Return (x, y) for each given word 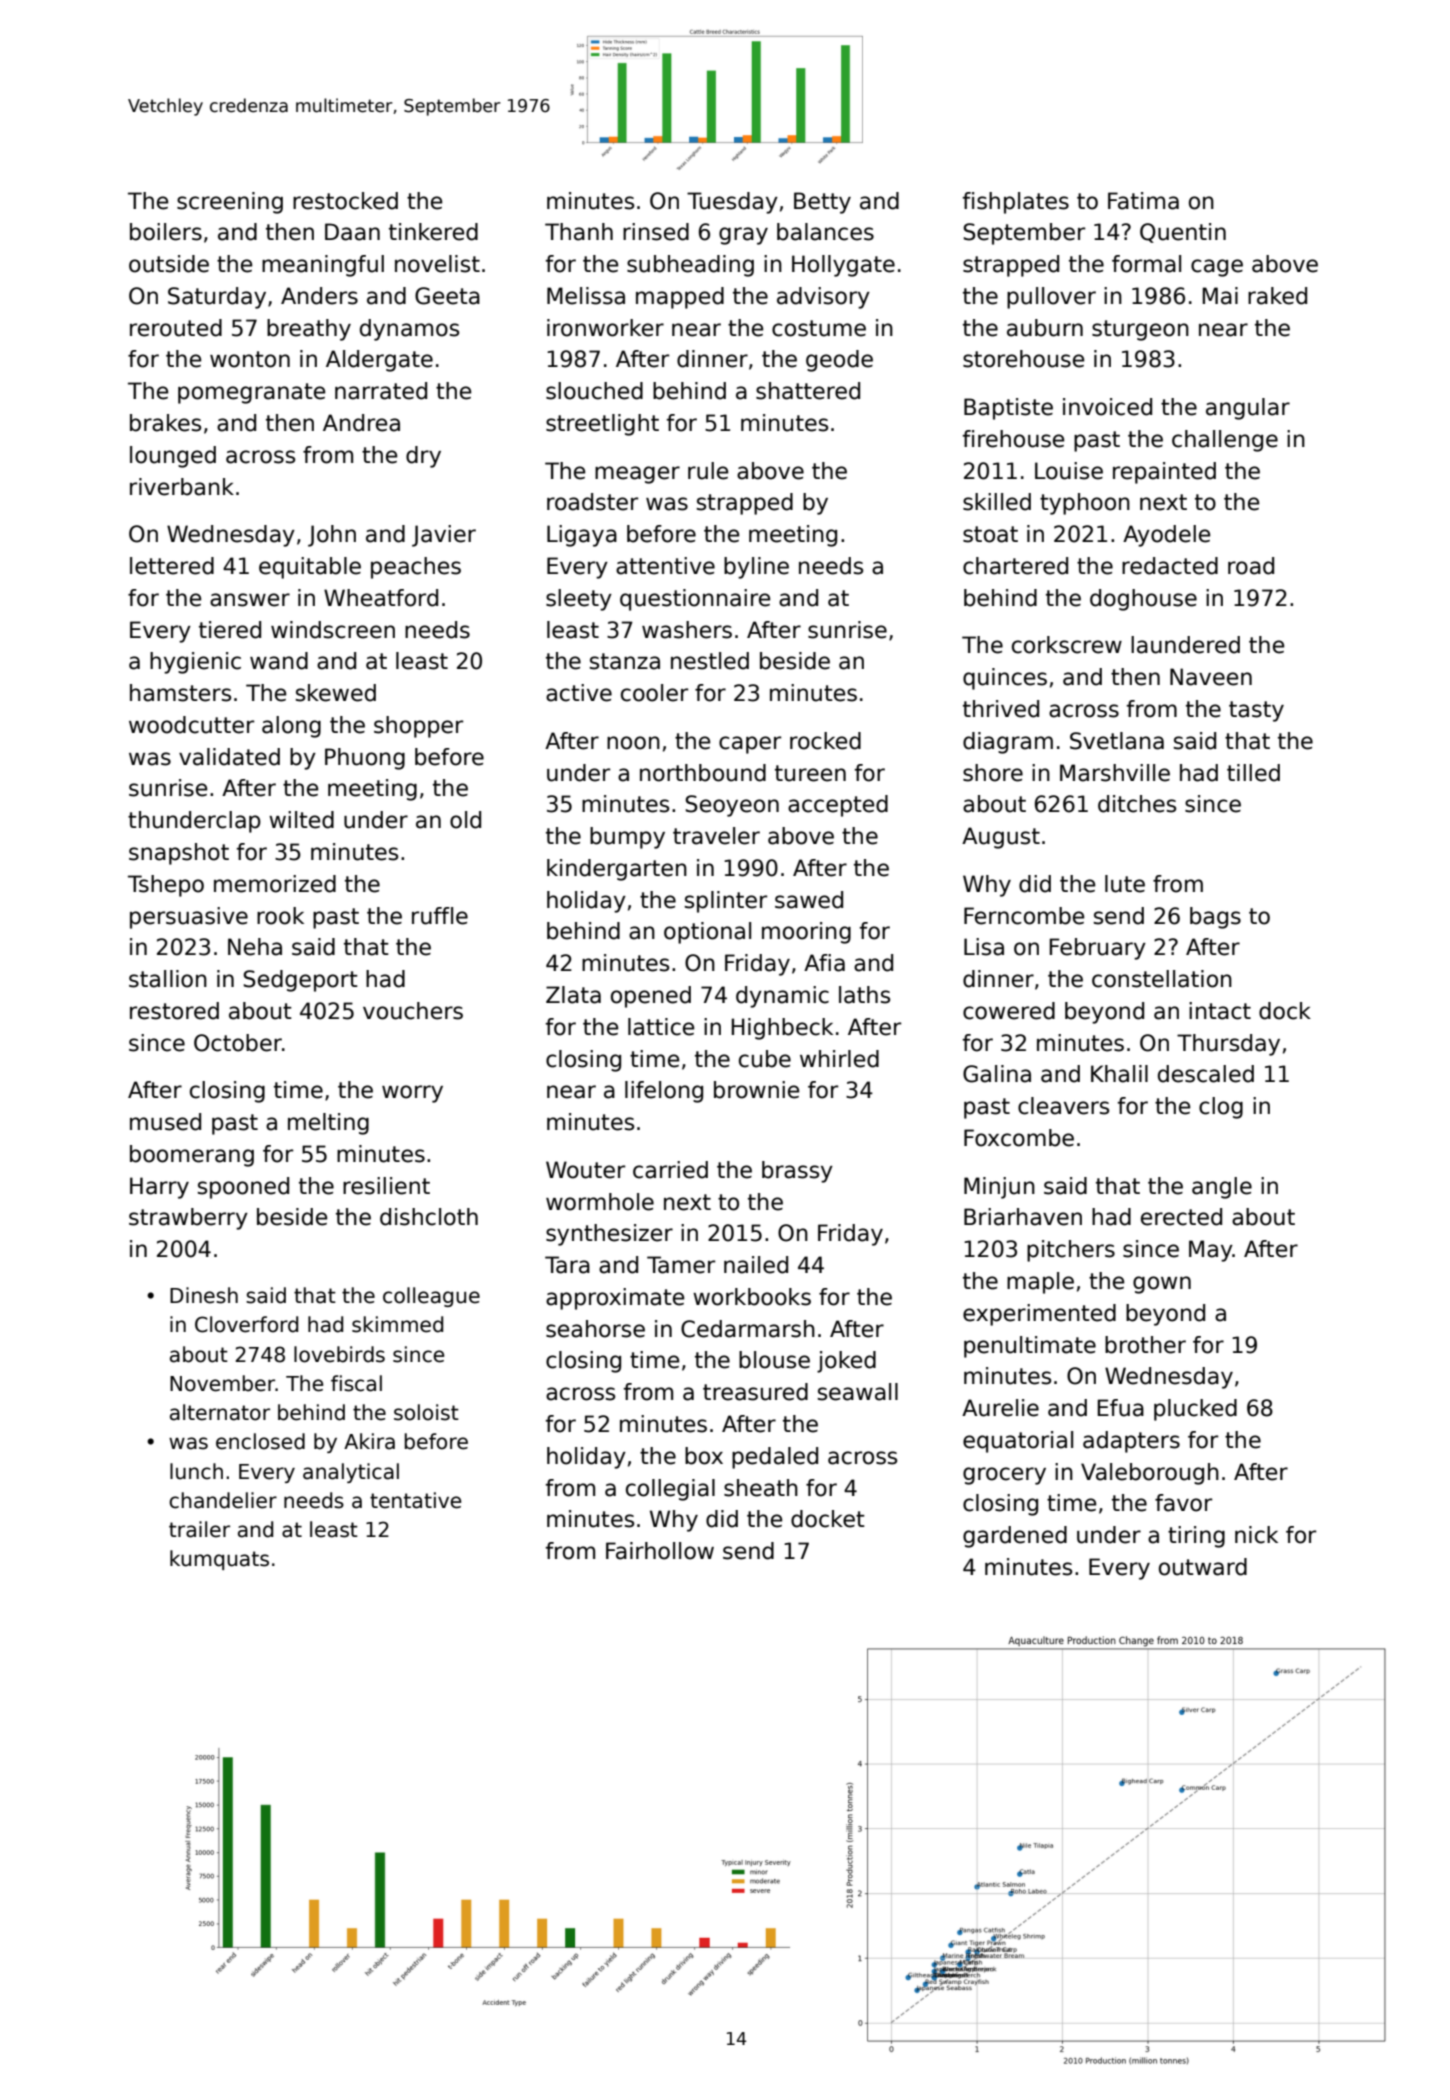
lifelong (664, 1092)
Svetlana (1117, 741)
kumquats (219, 1560)
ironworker (605, 328)
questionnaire (695, 600)
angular (1248, 409)
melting (328, 1124)
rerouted (176, 328)
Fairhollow (660, 1551)
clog (1221, 1108)
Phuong (365, 759)
